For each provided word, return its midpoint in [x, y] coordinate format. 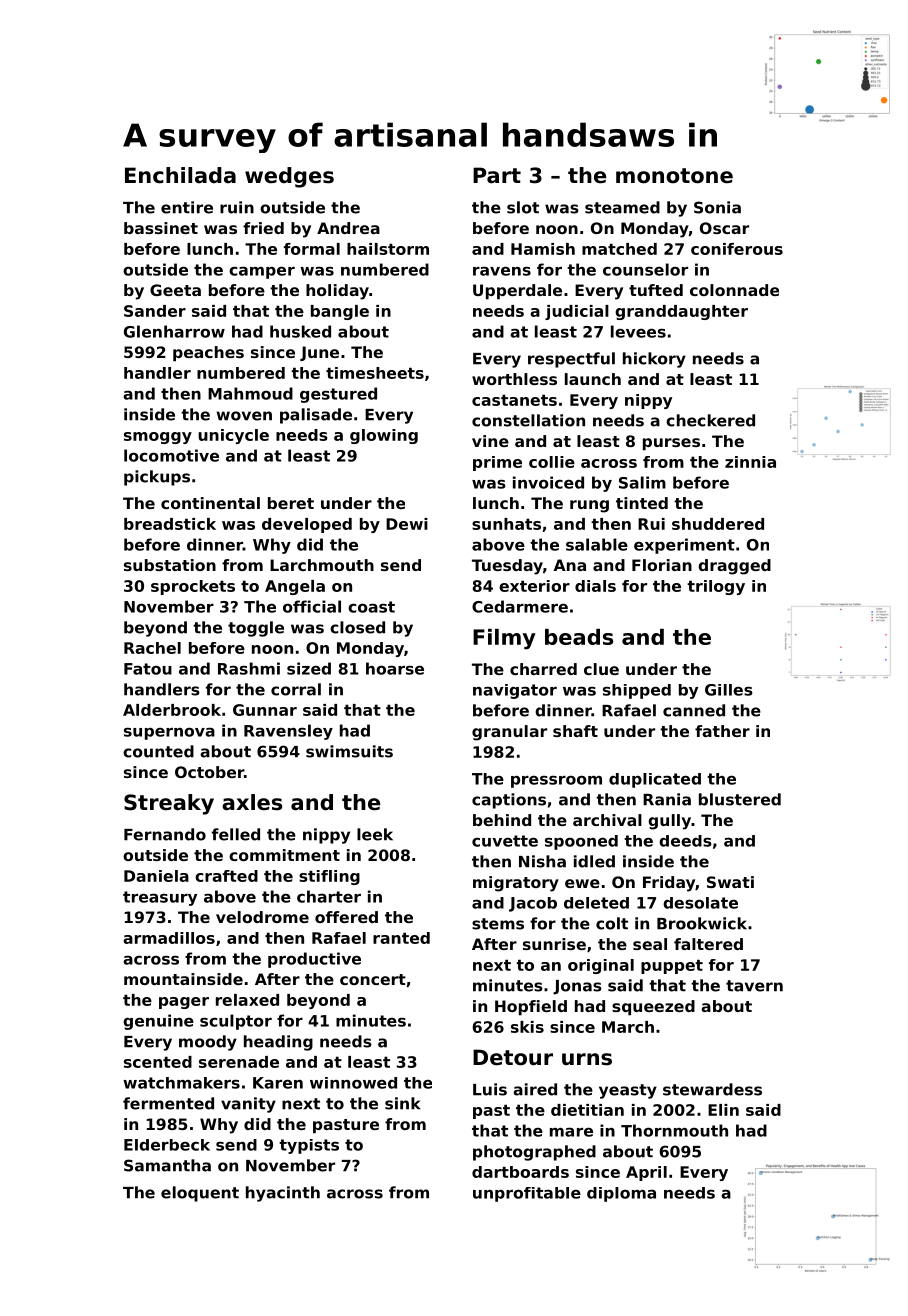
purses [671, 444]
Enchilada [180, 175]
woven [244, 416]
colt [612, 923]
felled [236, 834]
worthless [514, 379]
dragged [734, 567]
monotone [674, 176]
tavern [754, 986]
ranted [401, 938]
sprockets [193, 587]
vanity [248, 1105]
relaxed [247, 1000]
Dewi [407, 524]
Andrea [348, 228]
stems [498, 924]
